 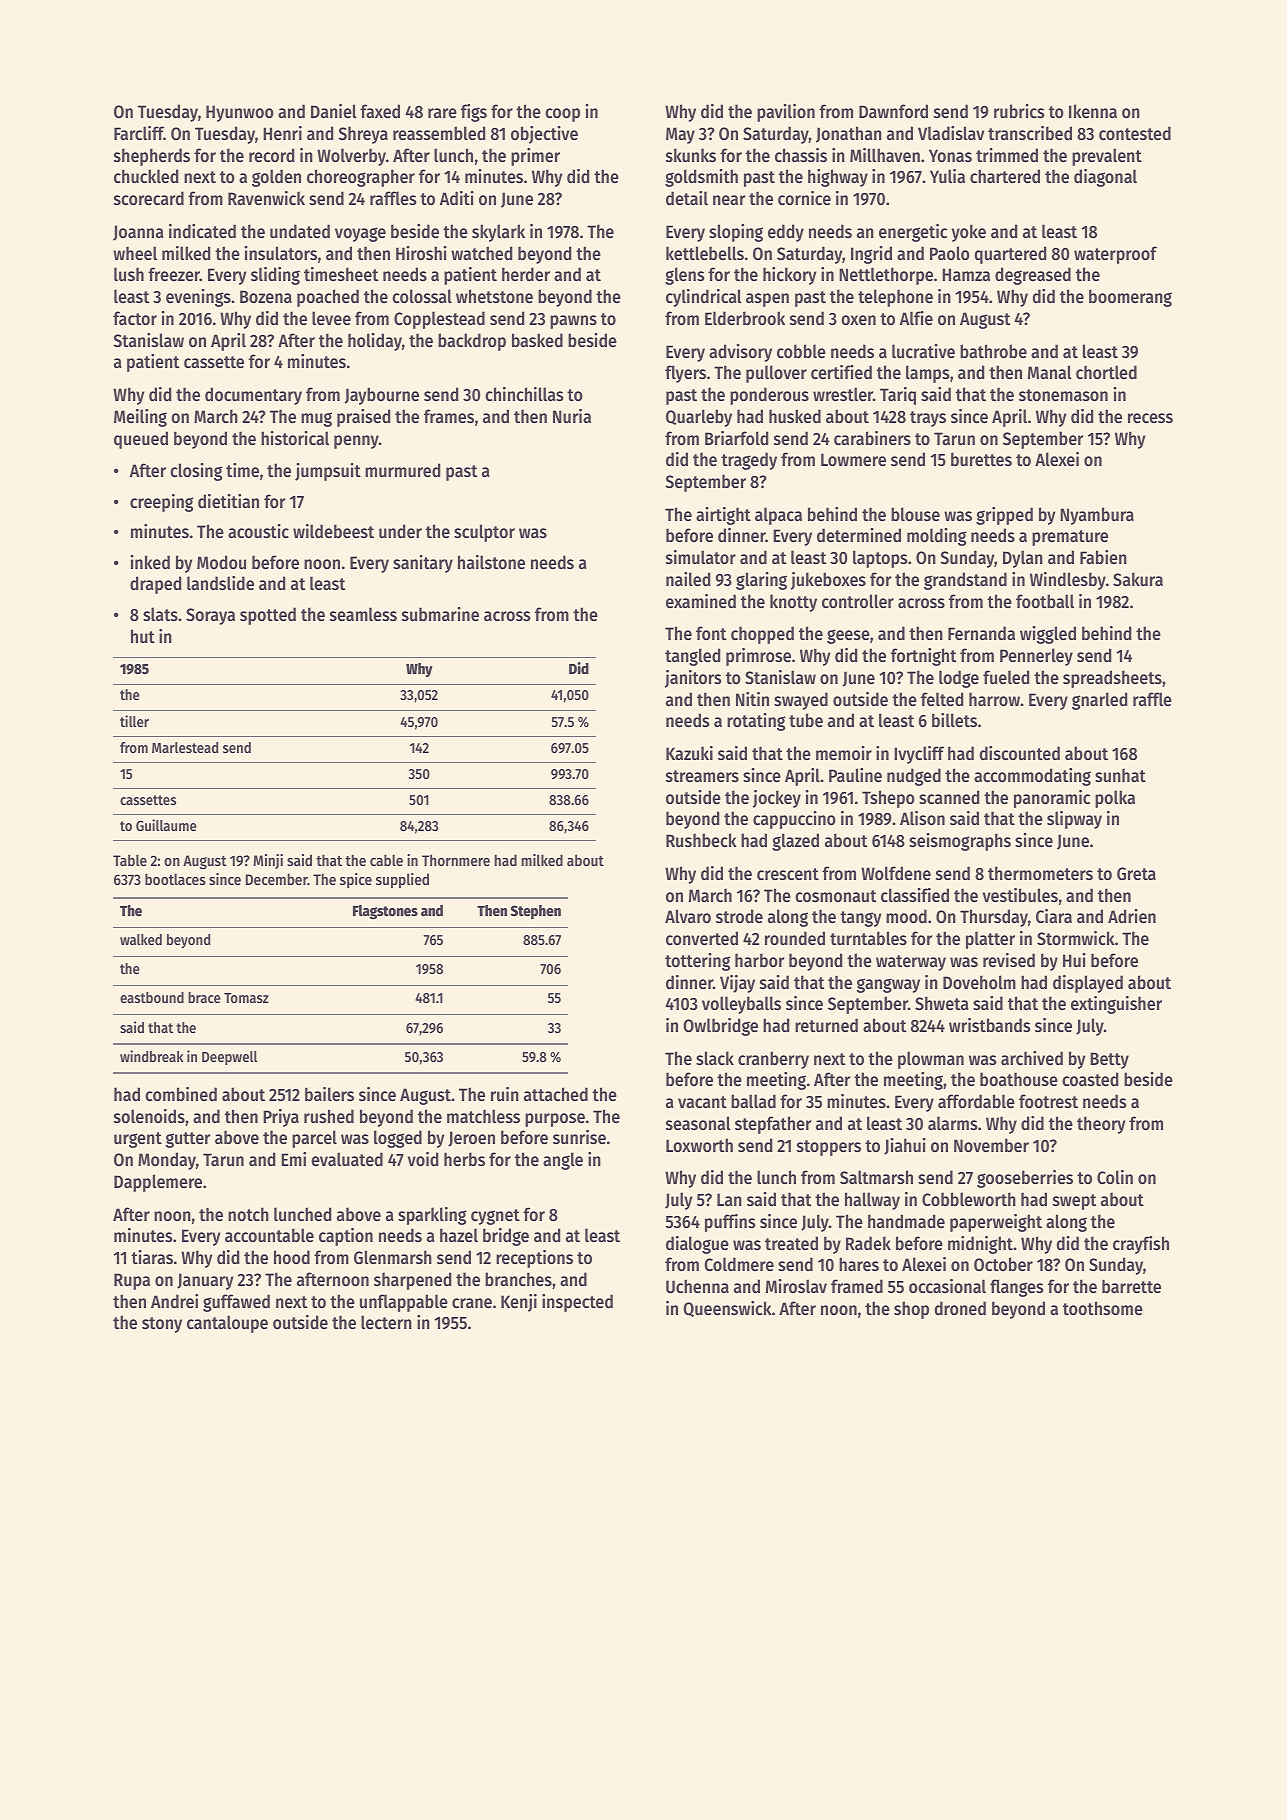 I want to click on inspected, so click(x=577, y=1303).
